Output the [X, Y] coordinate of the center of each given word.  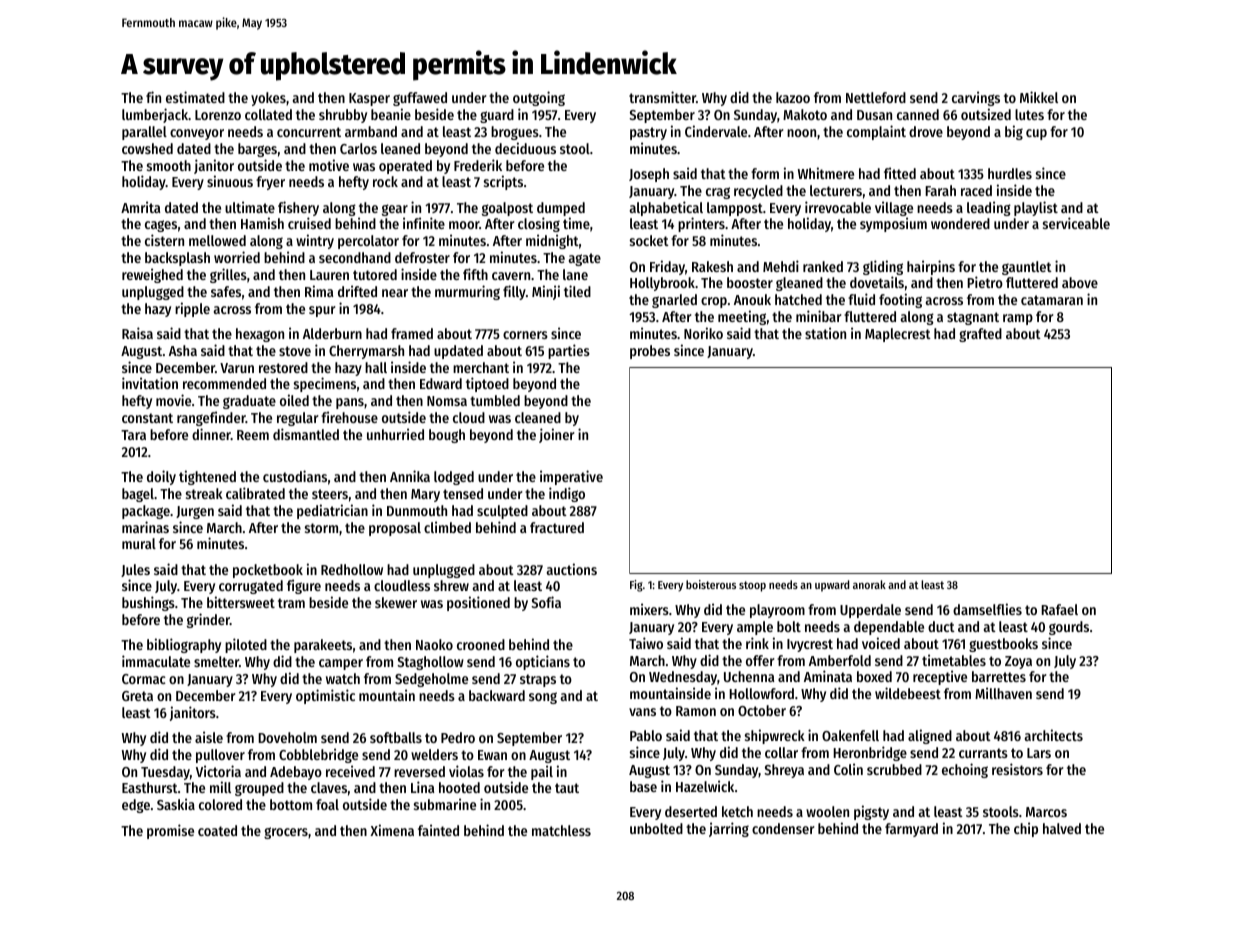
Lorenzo [218, 115]
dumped [561, 209]
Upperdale [870, 611]
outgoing [539, 98]
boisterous [711, 584]
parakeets [323, 646]
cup [1036, 134]
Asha [183, 350]
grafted [980, 335]
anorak [869, 584]
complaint [876, 132]
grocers [286, 833]
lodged [454, 478]
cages [161, 226]
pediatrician [332, 511]
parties [569, 351]
